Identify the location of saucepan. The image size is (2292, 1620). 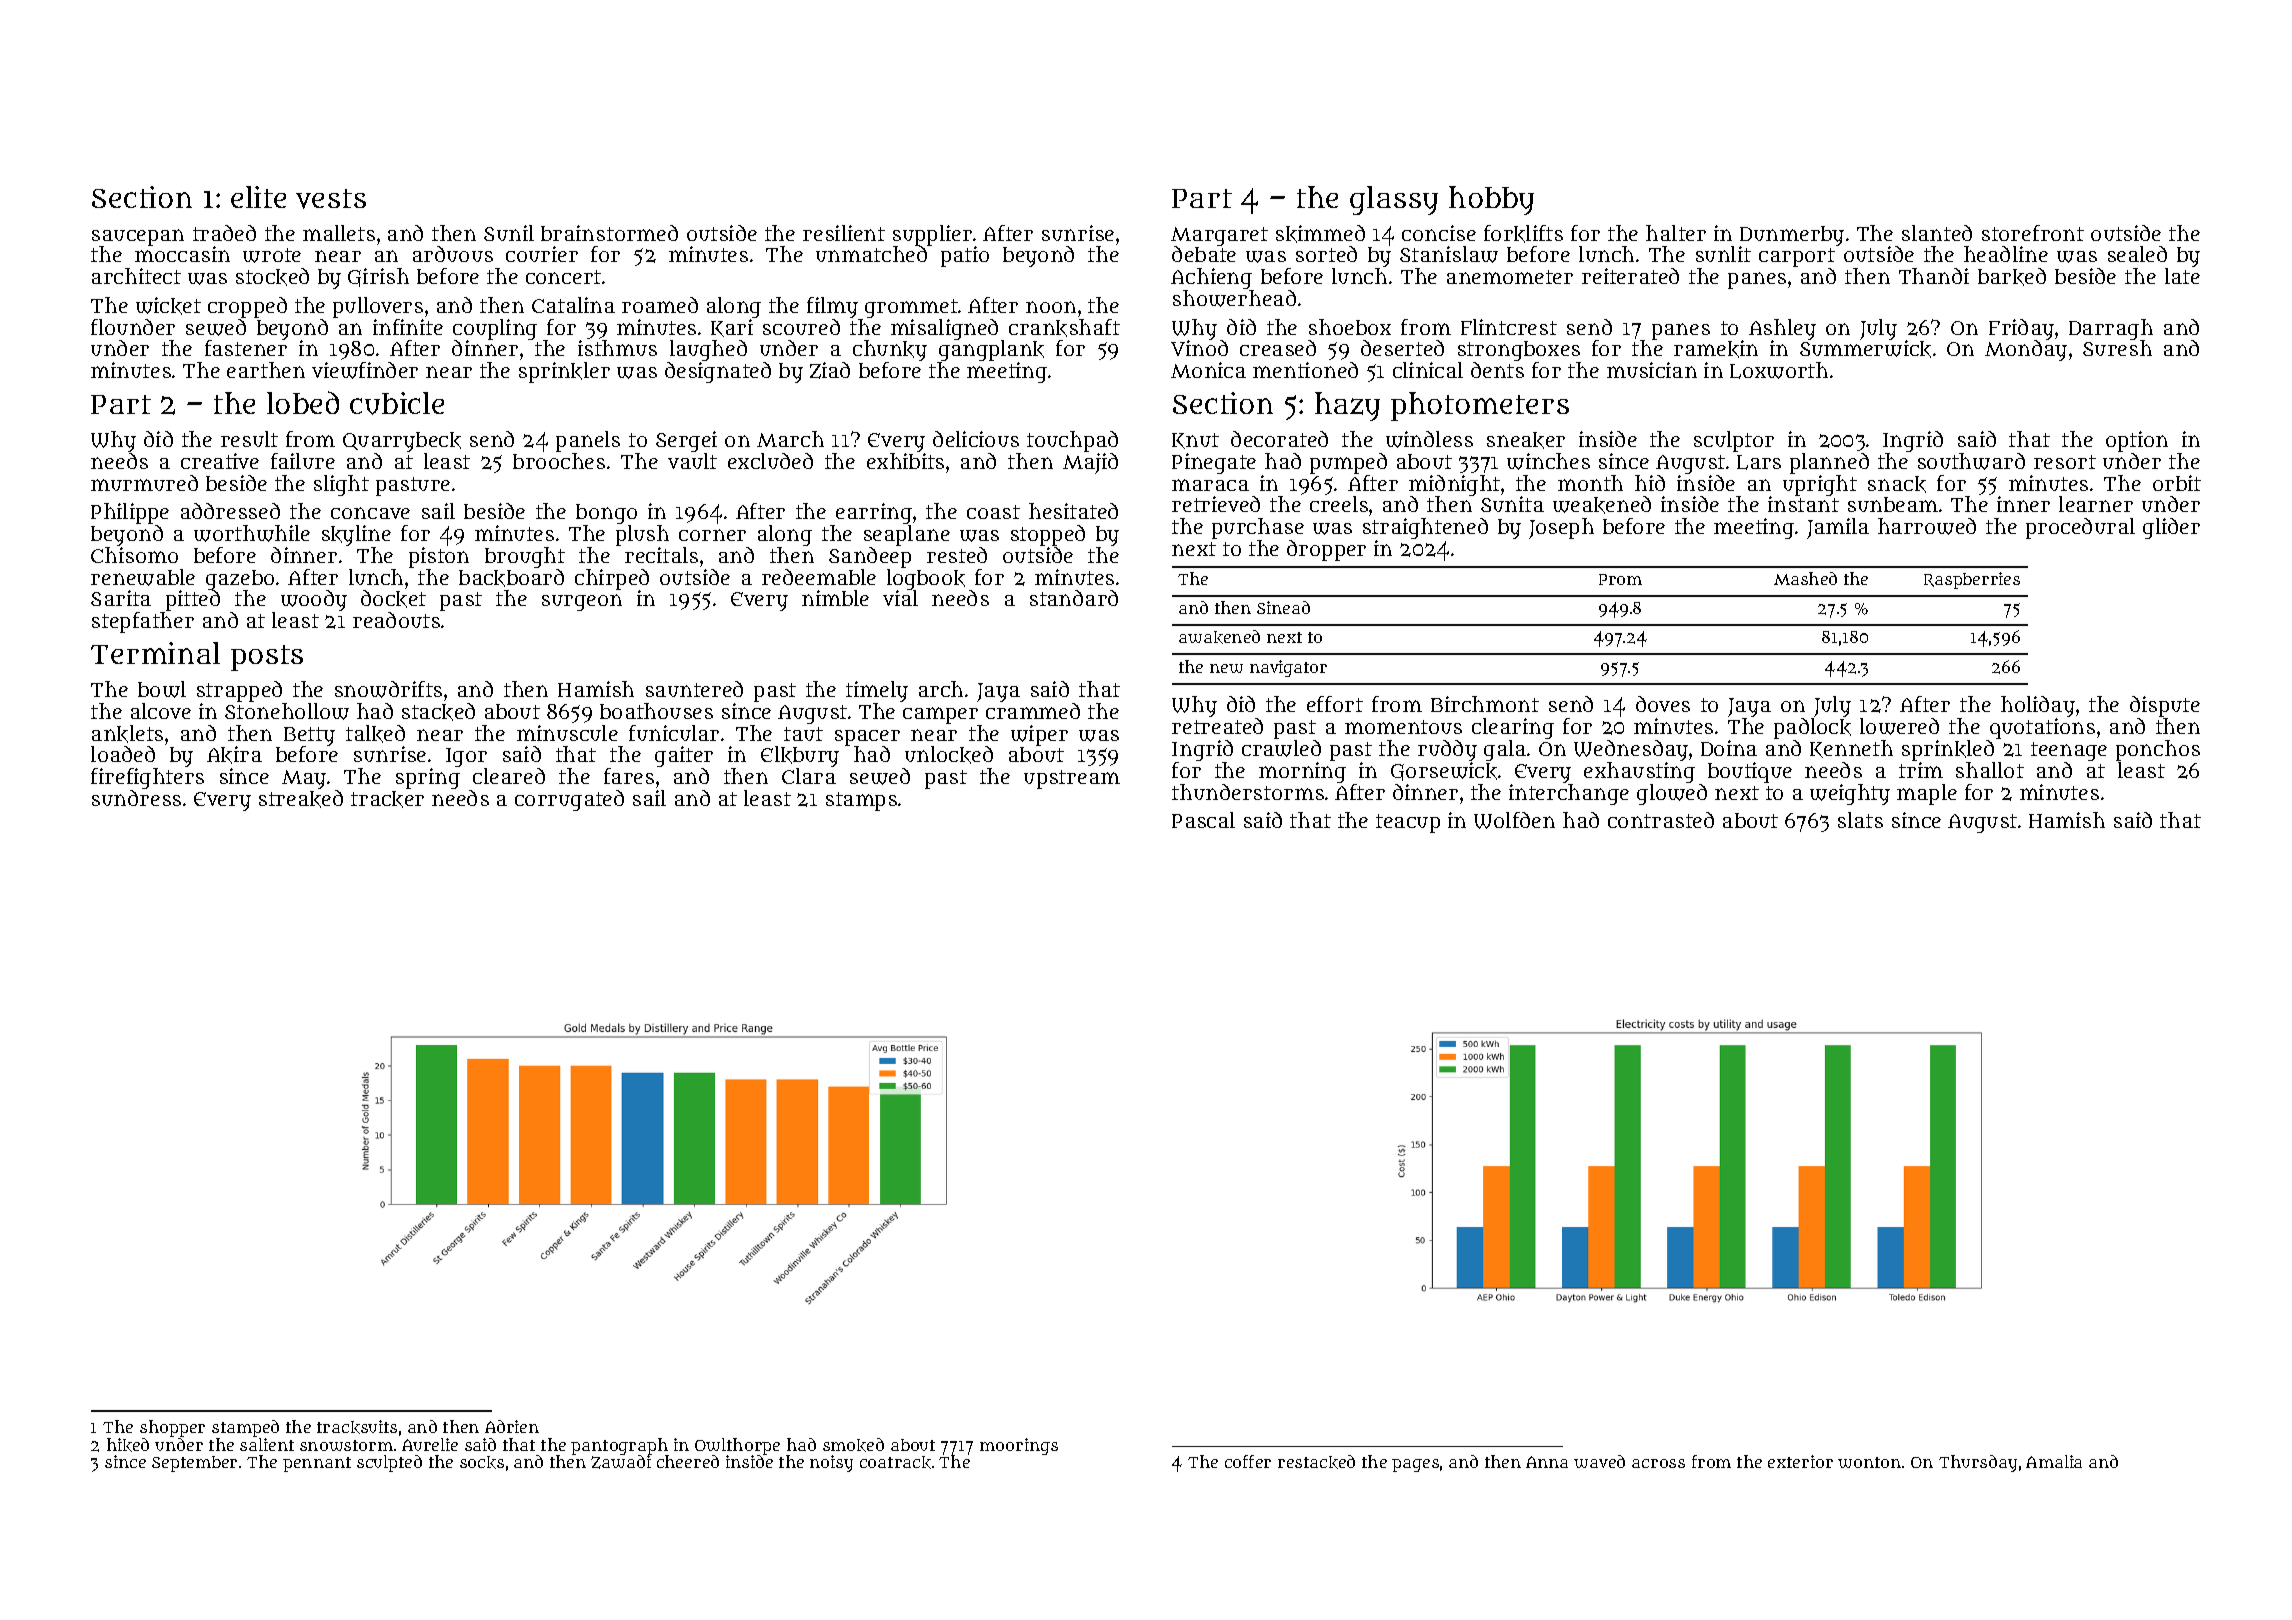
(138, 238).
